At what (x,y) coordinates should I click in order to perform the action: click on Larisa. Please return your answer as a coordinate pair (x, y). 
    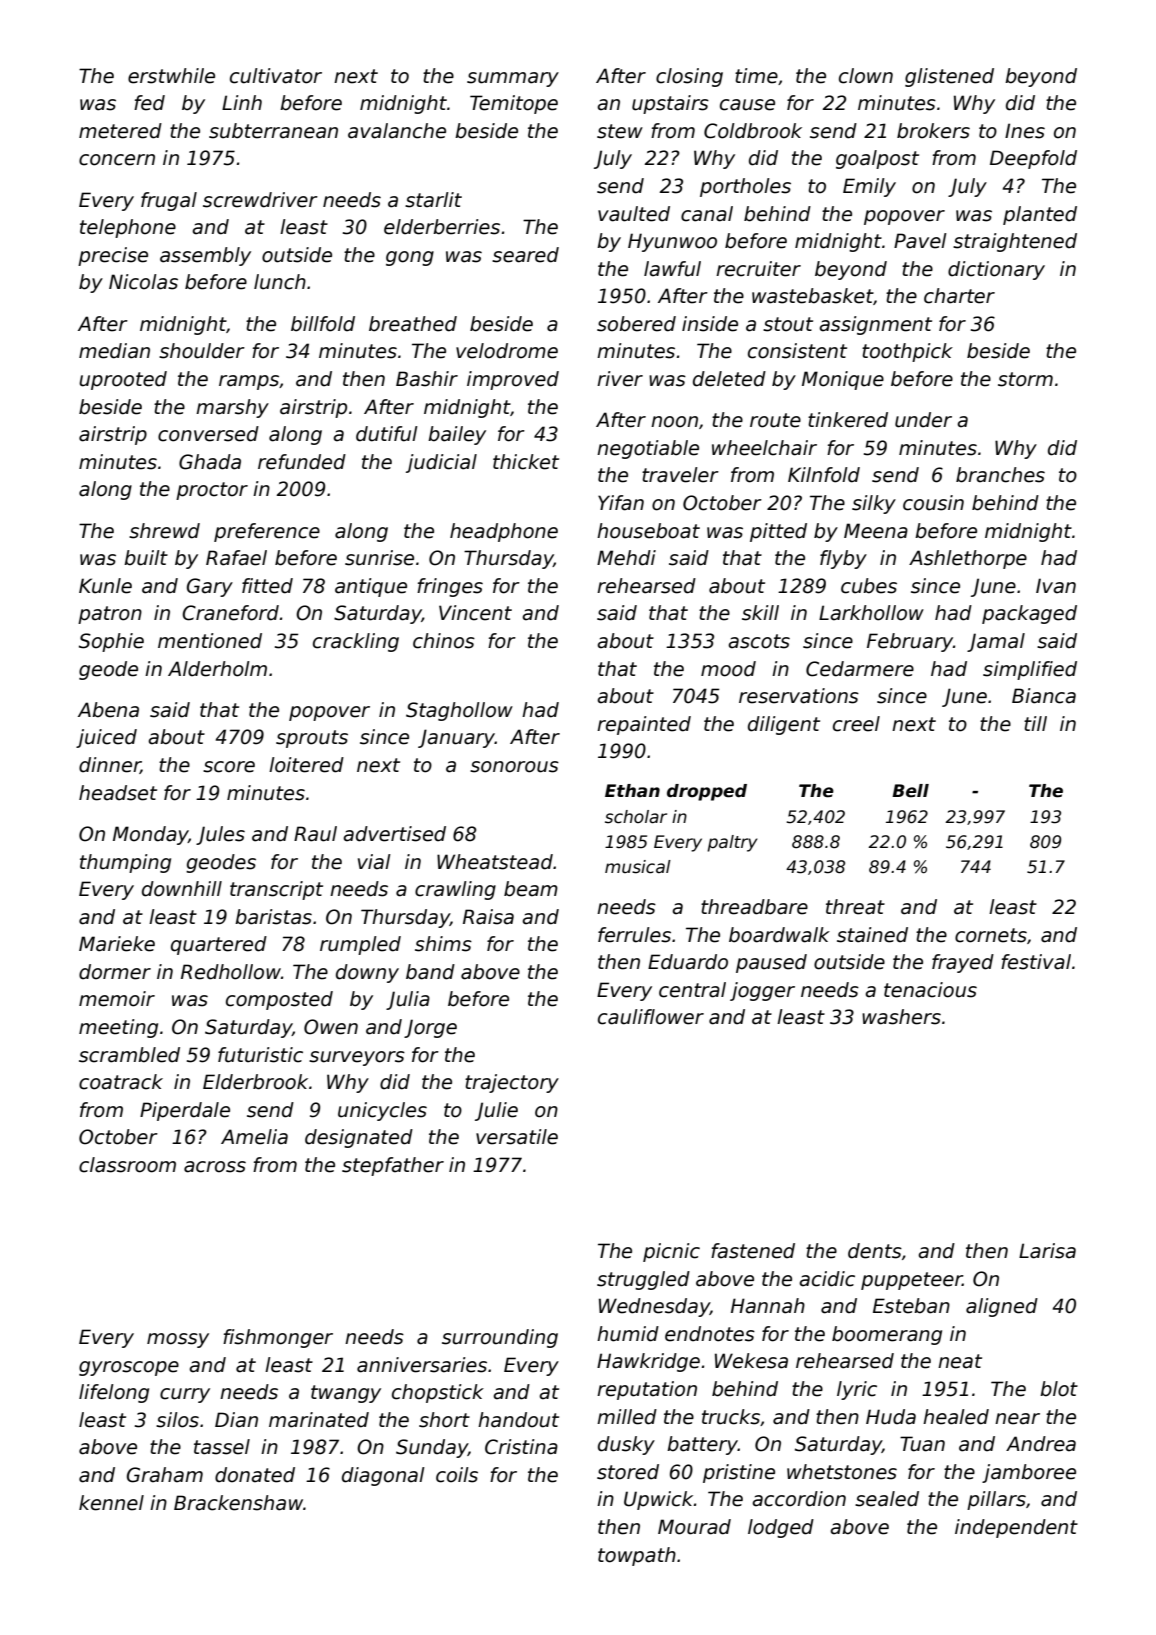
    Looking at the image, I should click on (1047, 1251).
